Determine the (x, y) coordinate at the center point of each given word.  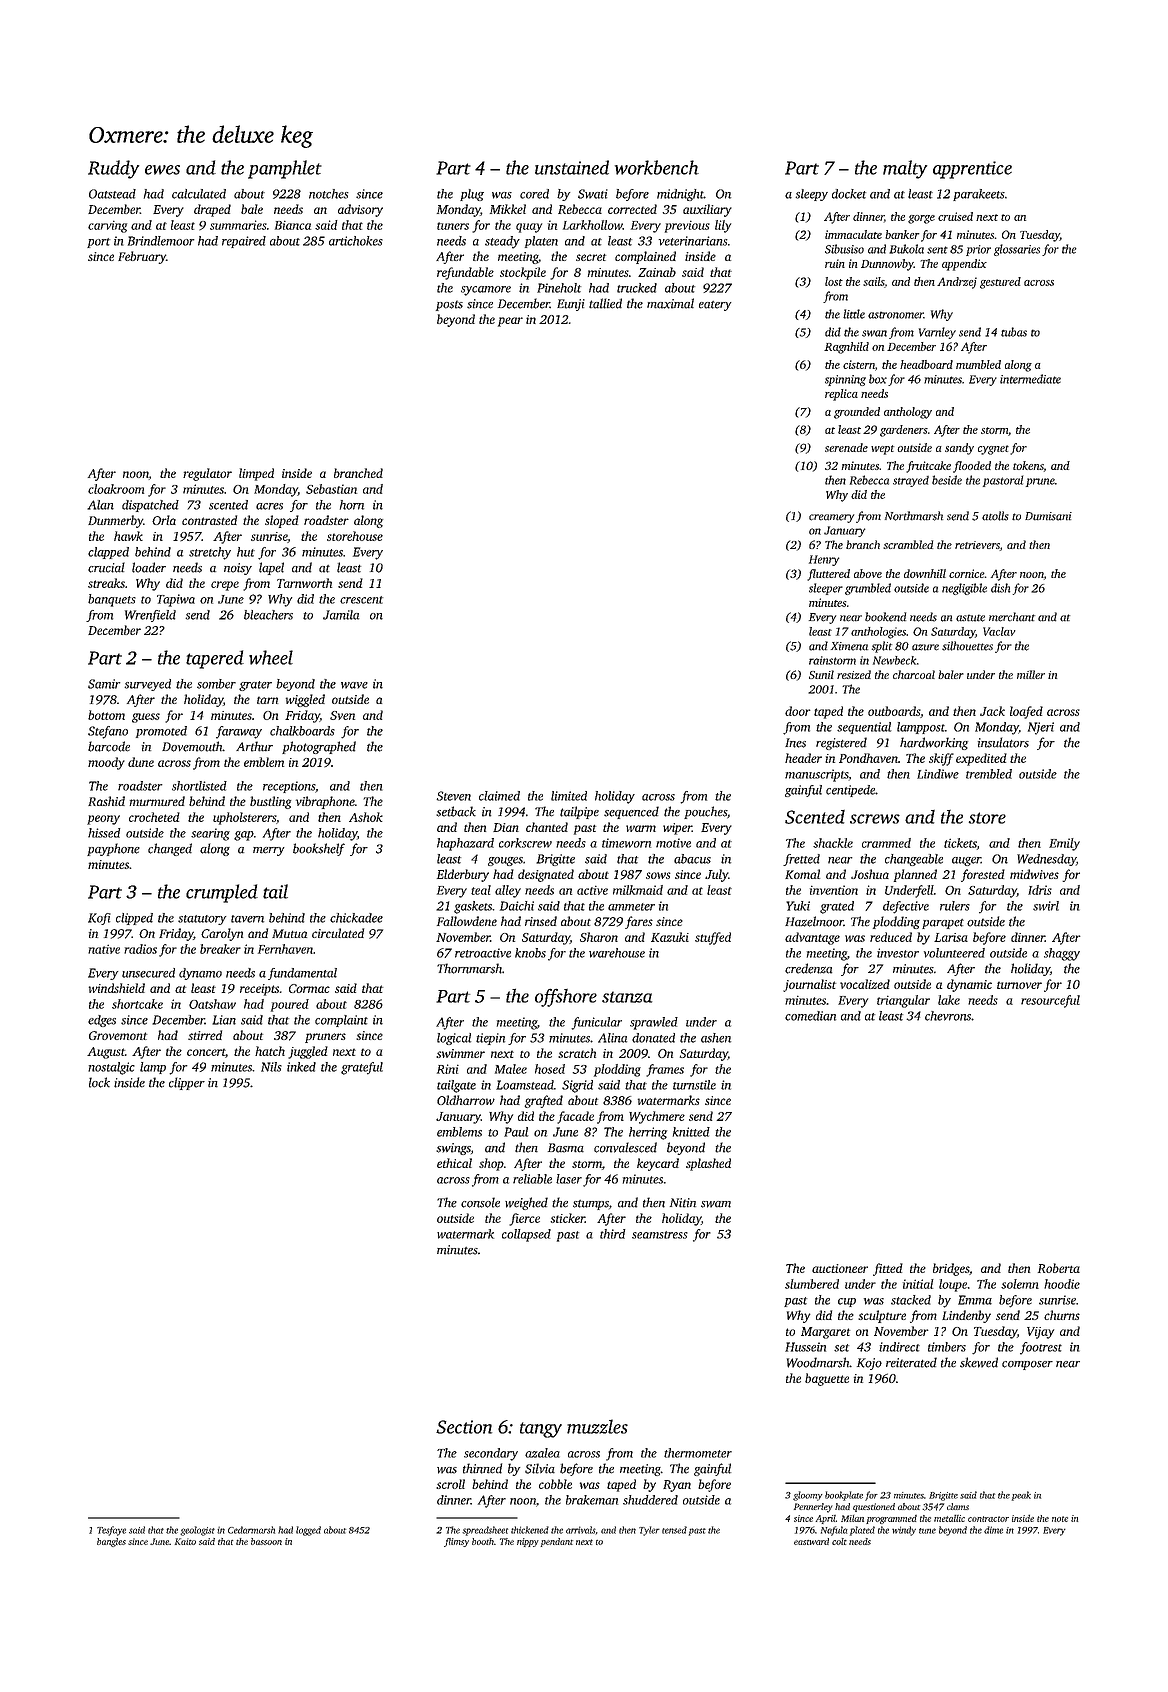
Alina (612, 1038)
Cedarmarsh (251, 1530)
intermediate (1030, 379)
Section (464, 1427)
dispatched (150, 506)
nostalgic (111, 1068)
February (142, 257)
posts (449, 305)
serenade (846, 447)
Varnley (937, 333)
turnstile (694, 1085)
